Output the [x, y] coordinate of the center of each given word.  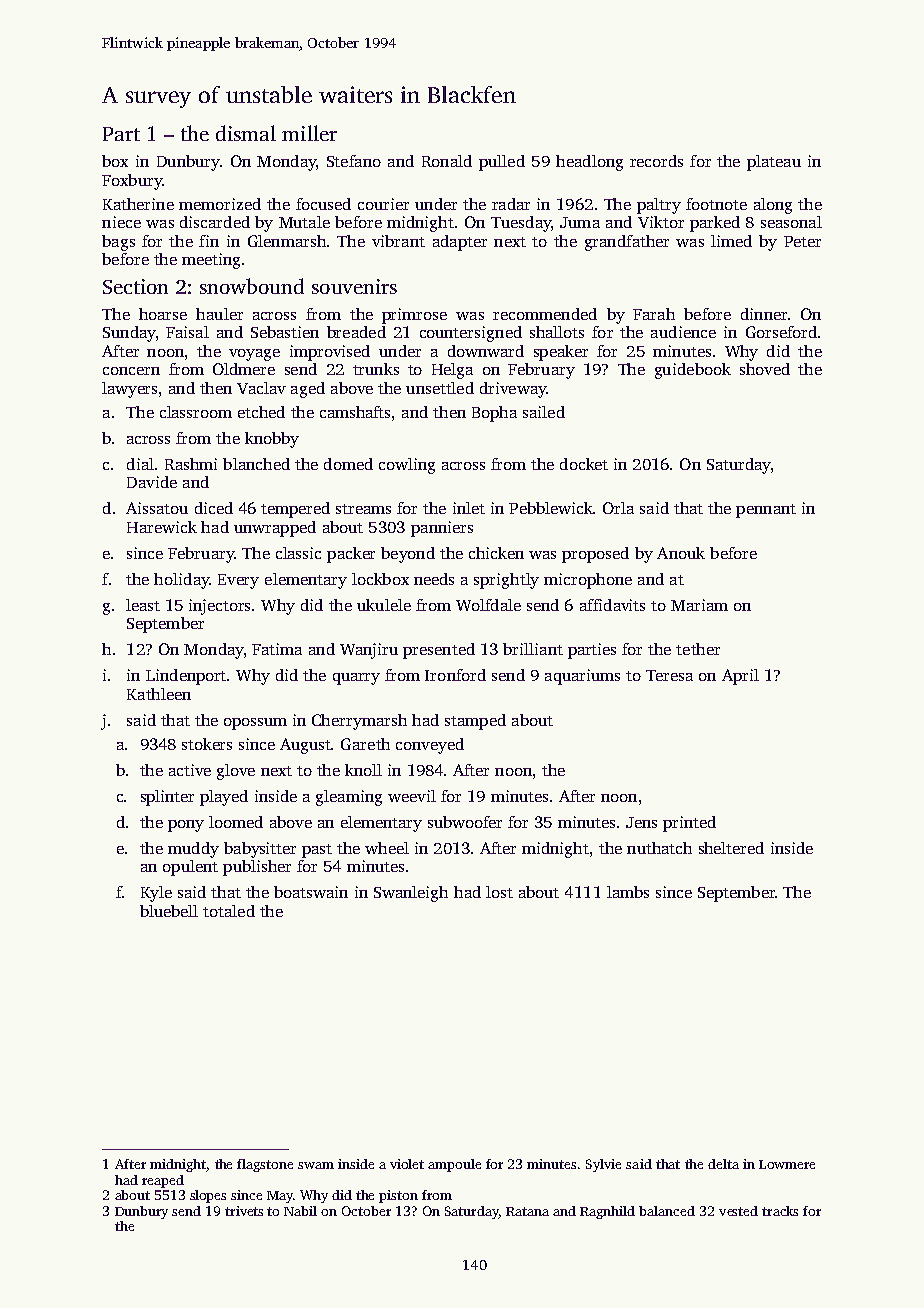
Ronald [447, 161]
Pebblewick [551, 508]
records [656, 161]
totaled [229, 911]
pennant [766, 511]
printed [689, 824]
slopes [208, 1196]
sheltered [731, 848]
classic [298, 553]
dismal [246, 133]
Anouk [681, 553]
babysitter [260, 850]
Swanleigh [411, 894]
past [317, 851]
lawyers [129, 390]
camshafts [355, 412]
